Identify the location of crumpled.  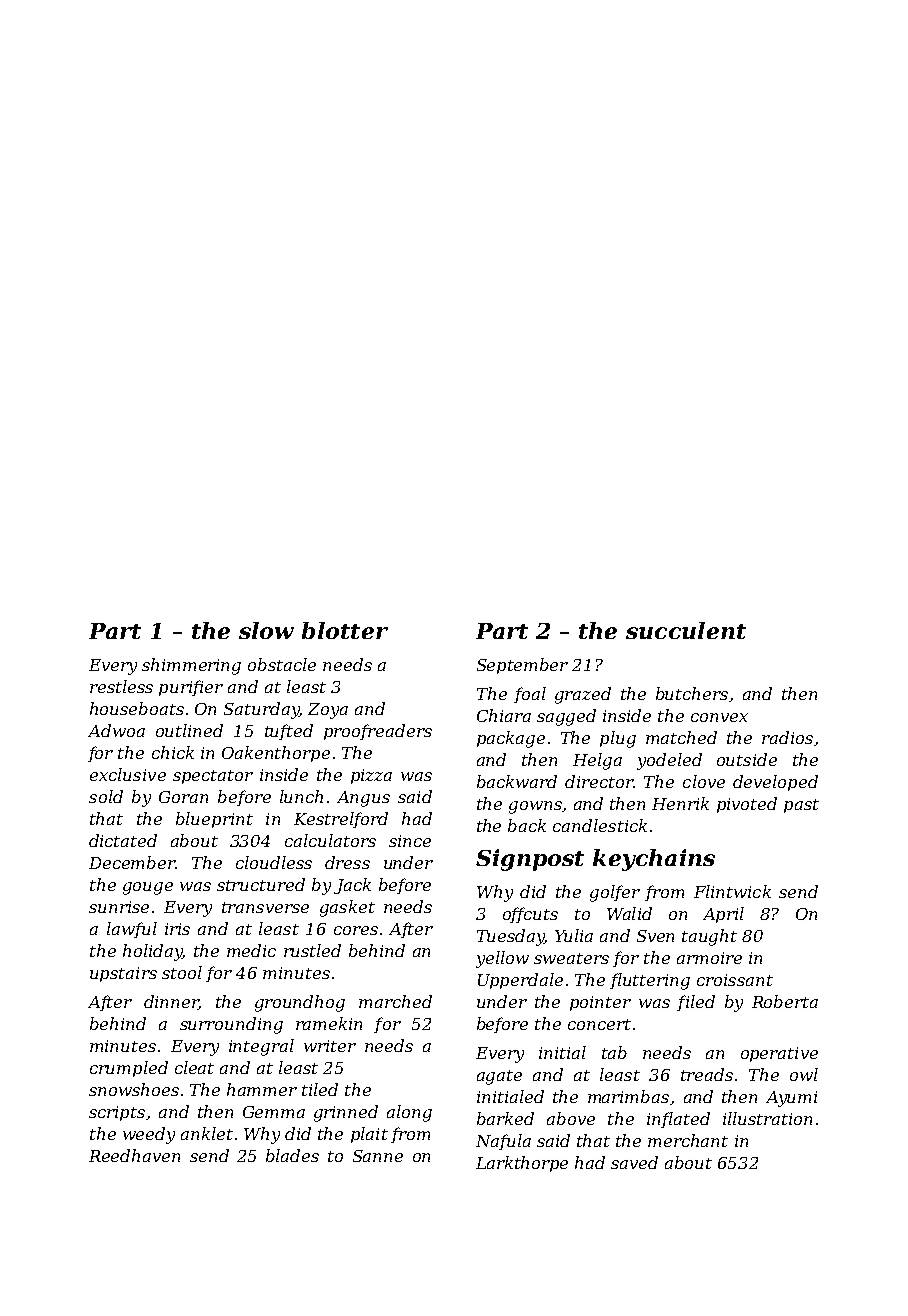
(129, 1069).
